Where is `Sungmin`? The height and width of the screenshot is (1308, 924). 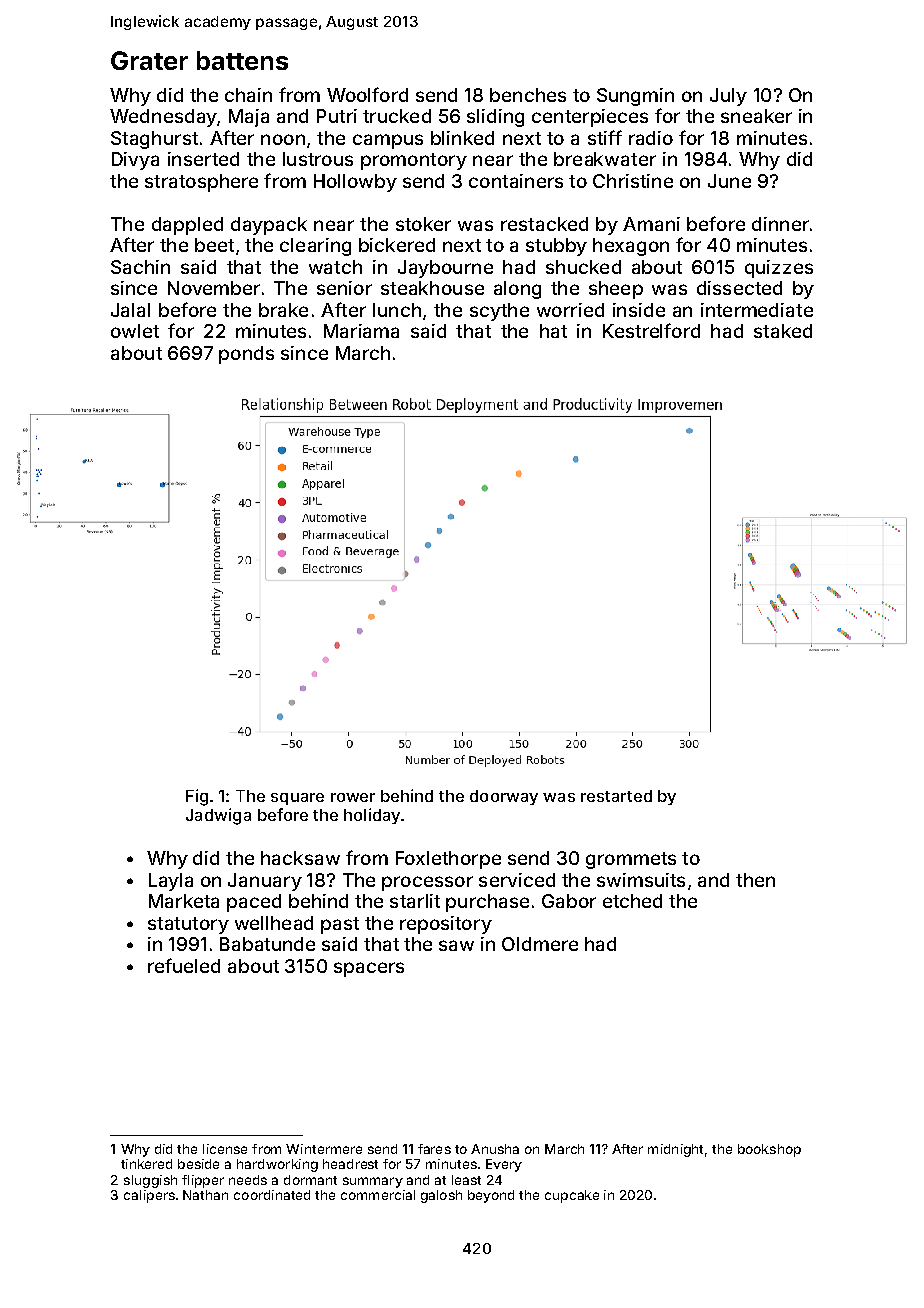
Sungmin is located at coordinates (635, 97).
